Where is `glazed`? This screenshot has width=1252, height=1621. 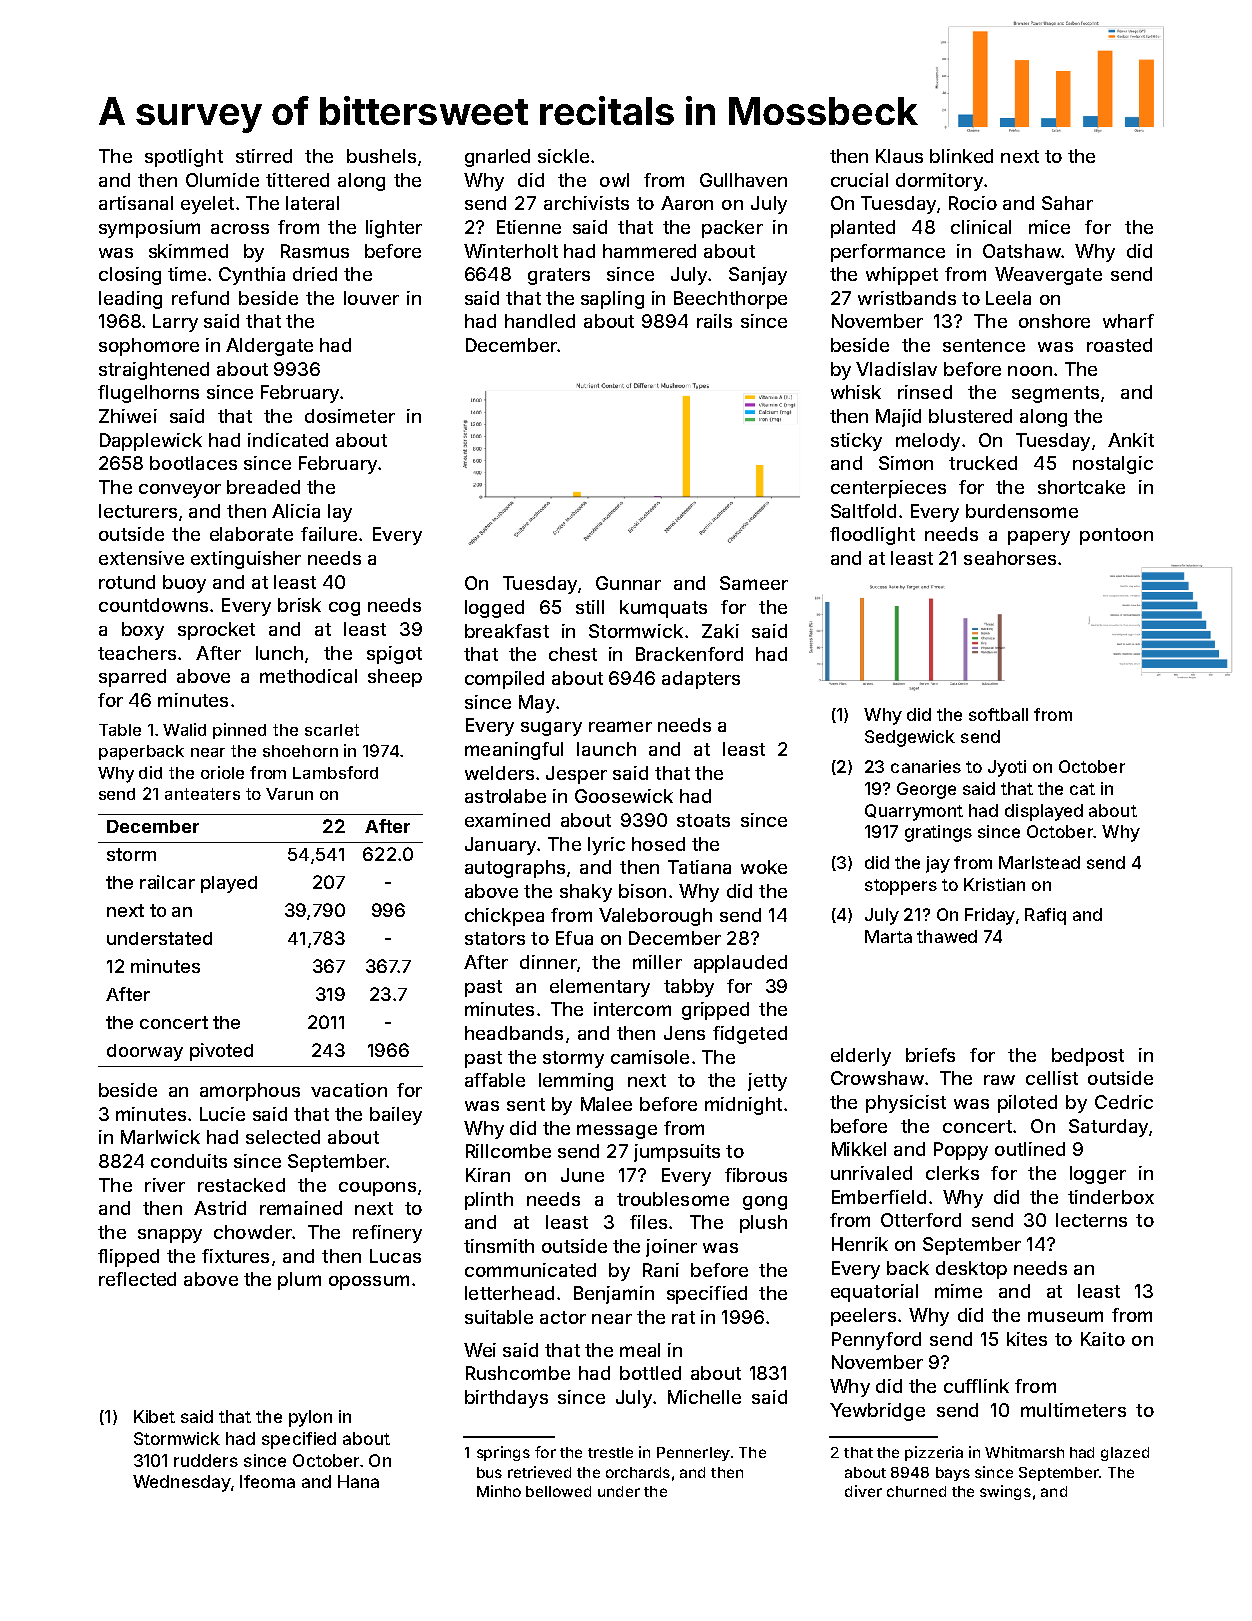 glazed is located at coordinates (1125, 1454).
